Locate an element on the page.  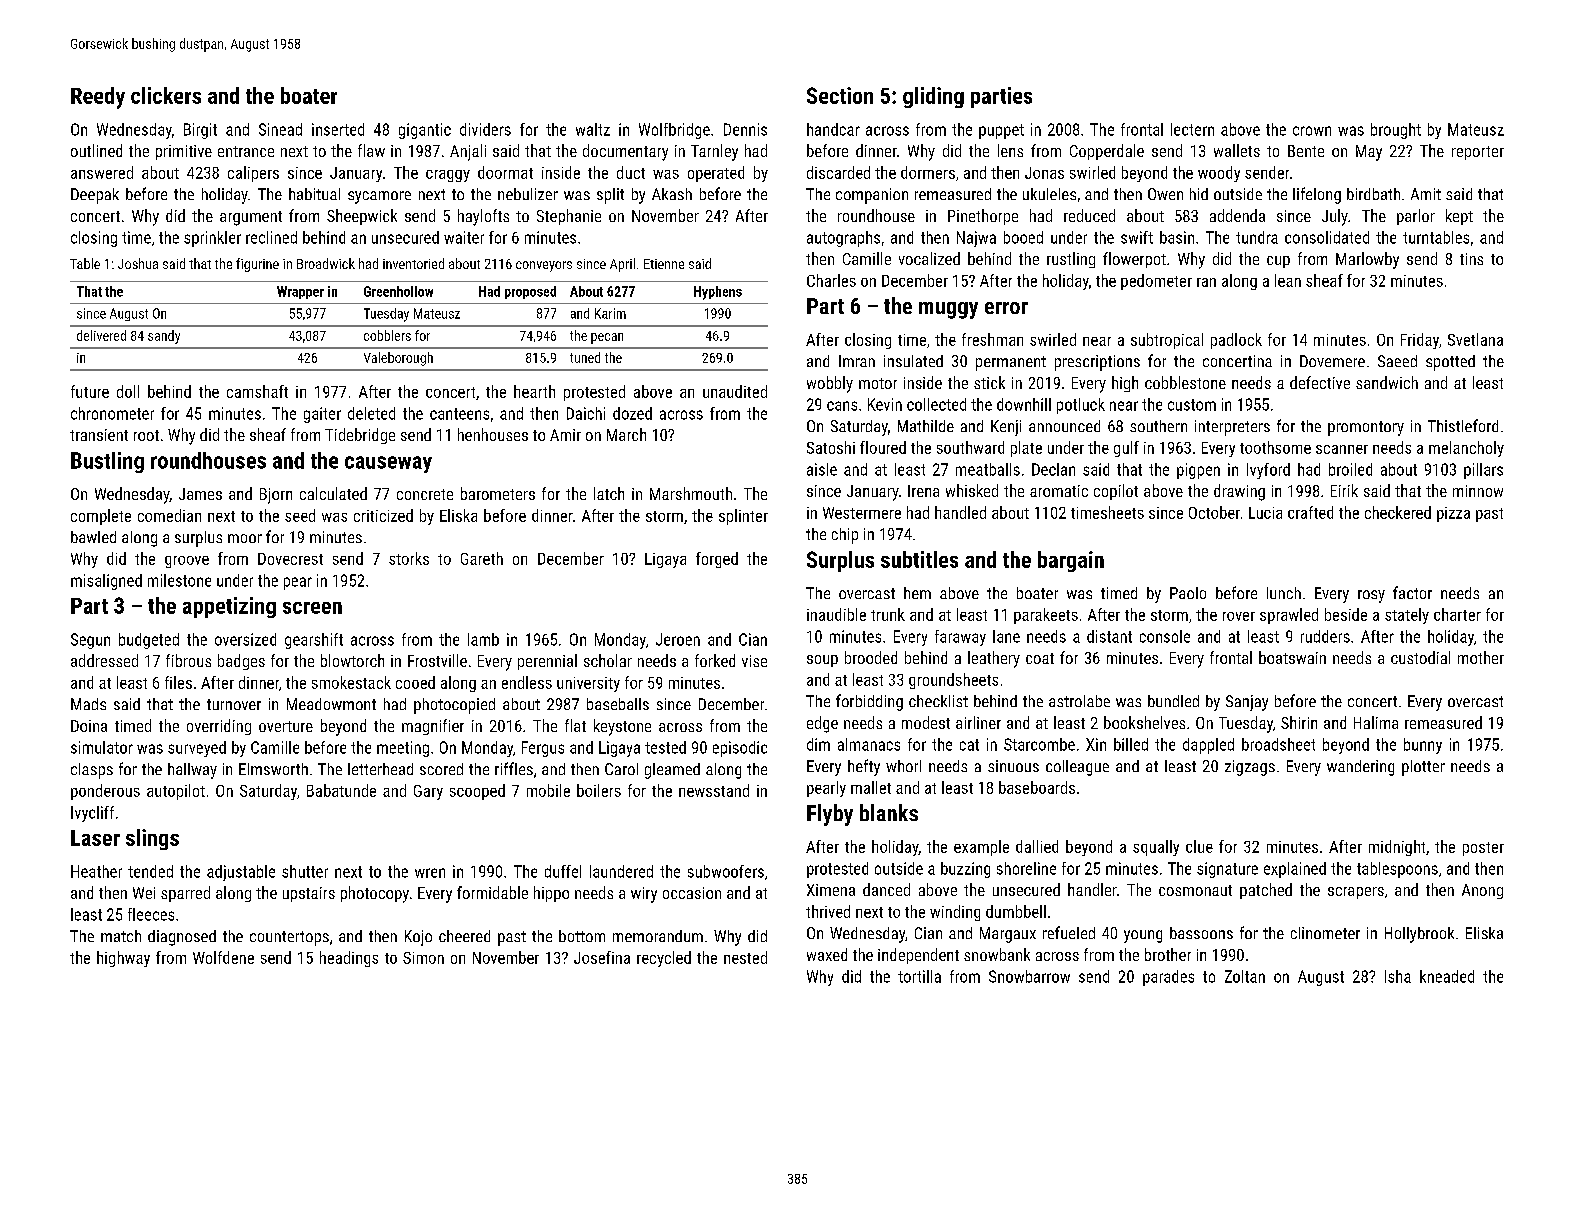
camshaft is located at coordinates (257, 391).
